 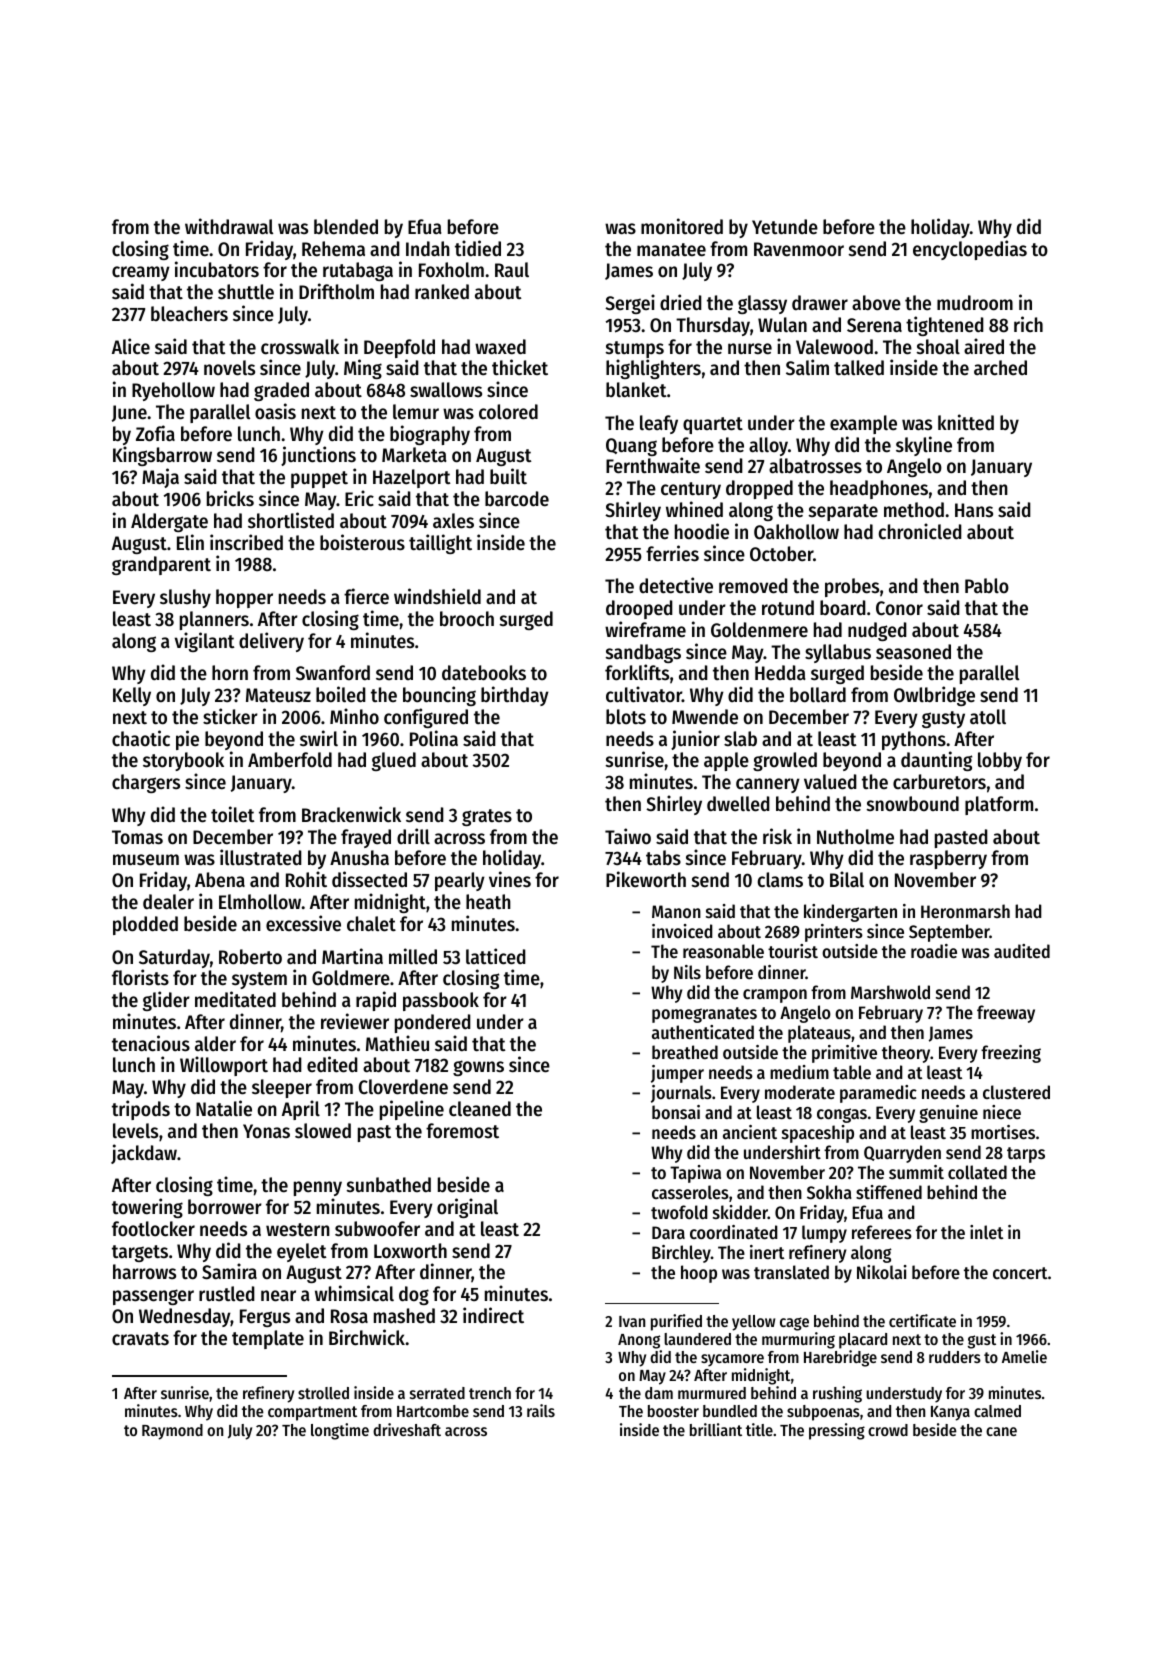 I want to click on tidied, so click(x=478, y=248).
